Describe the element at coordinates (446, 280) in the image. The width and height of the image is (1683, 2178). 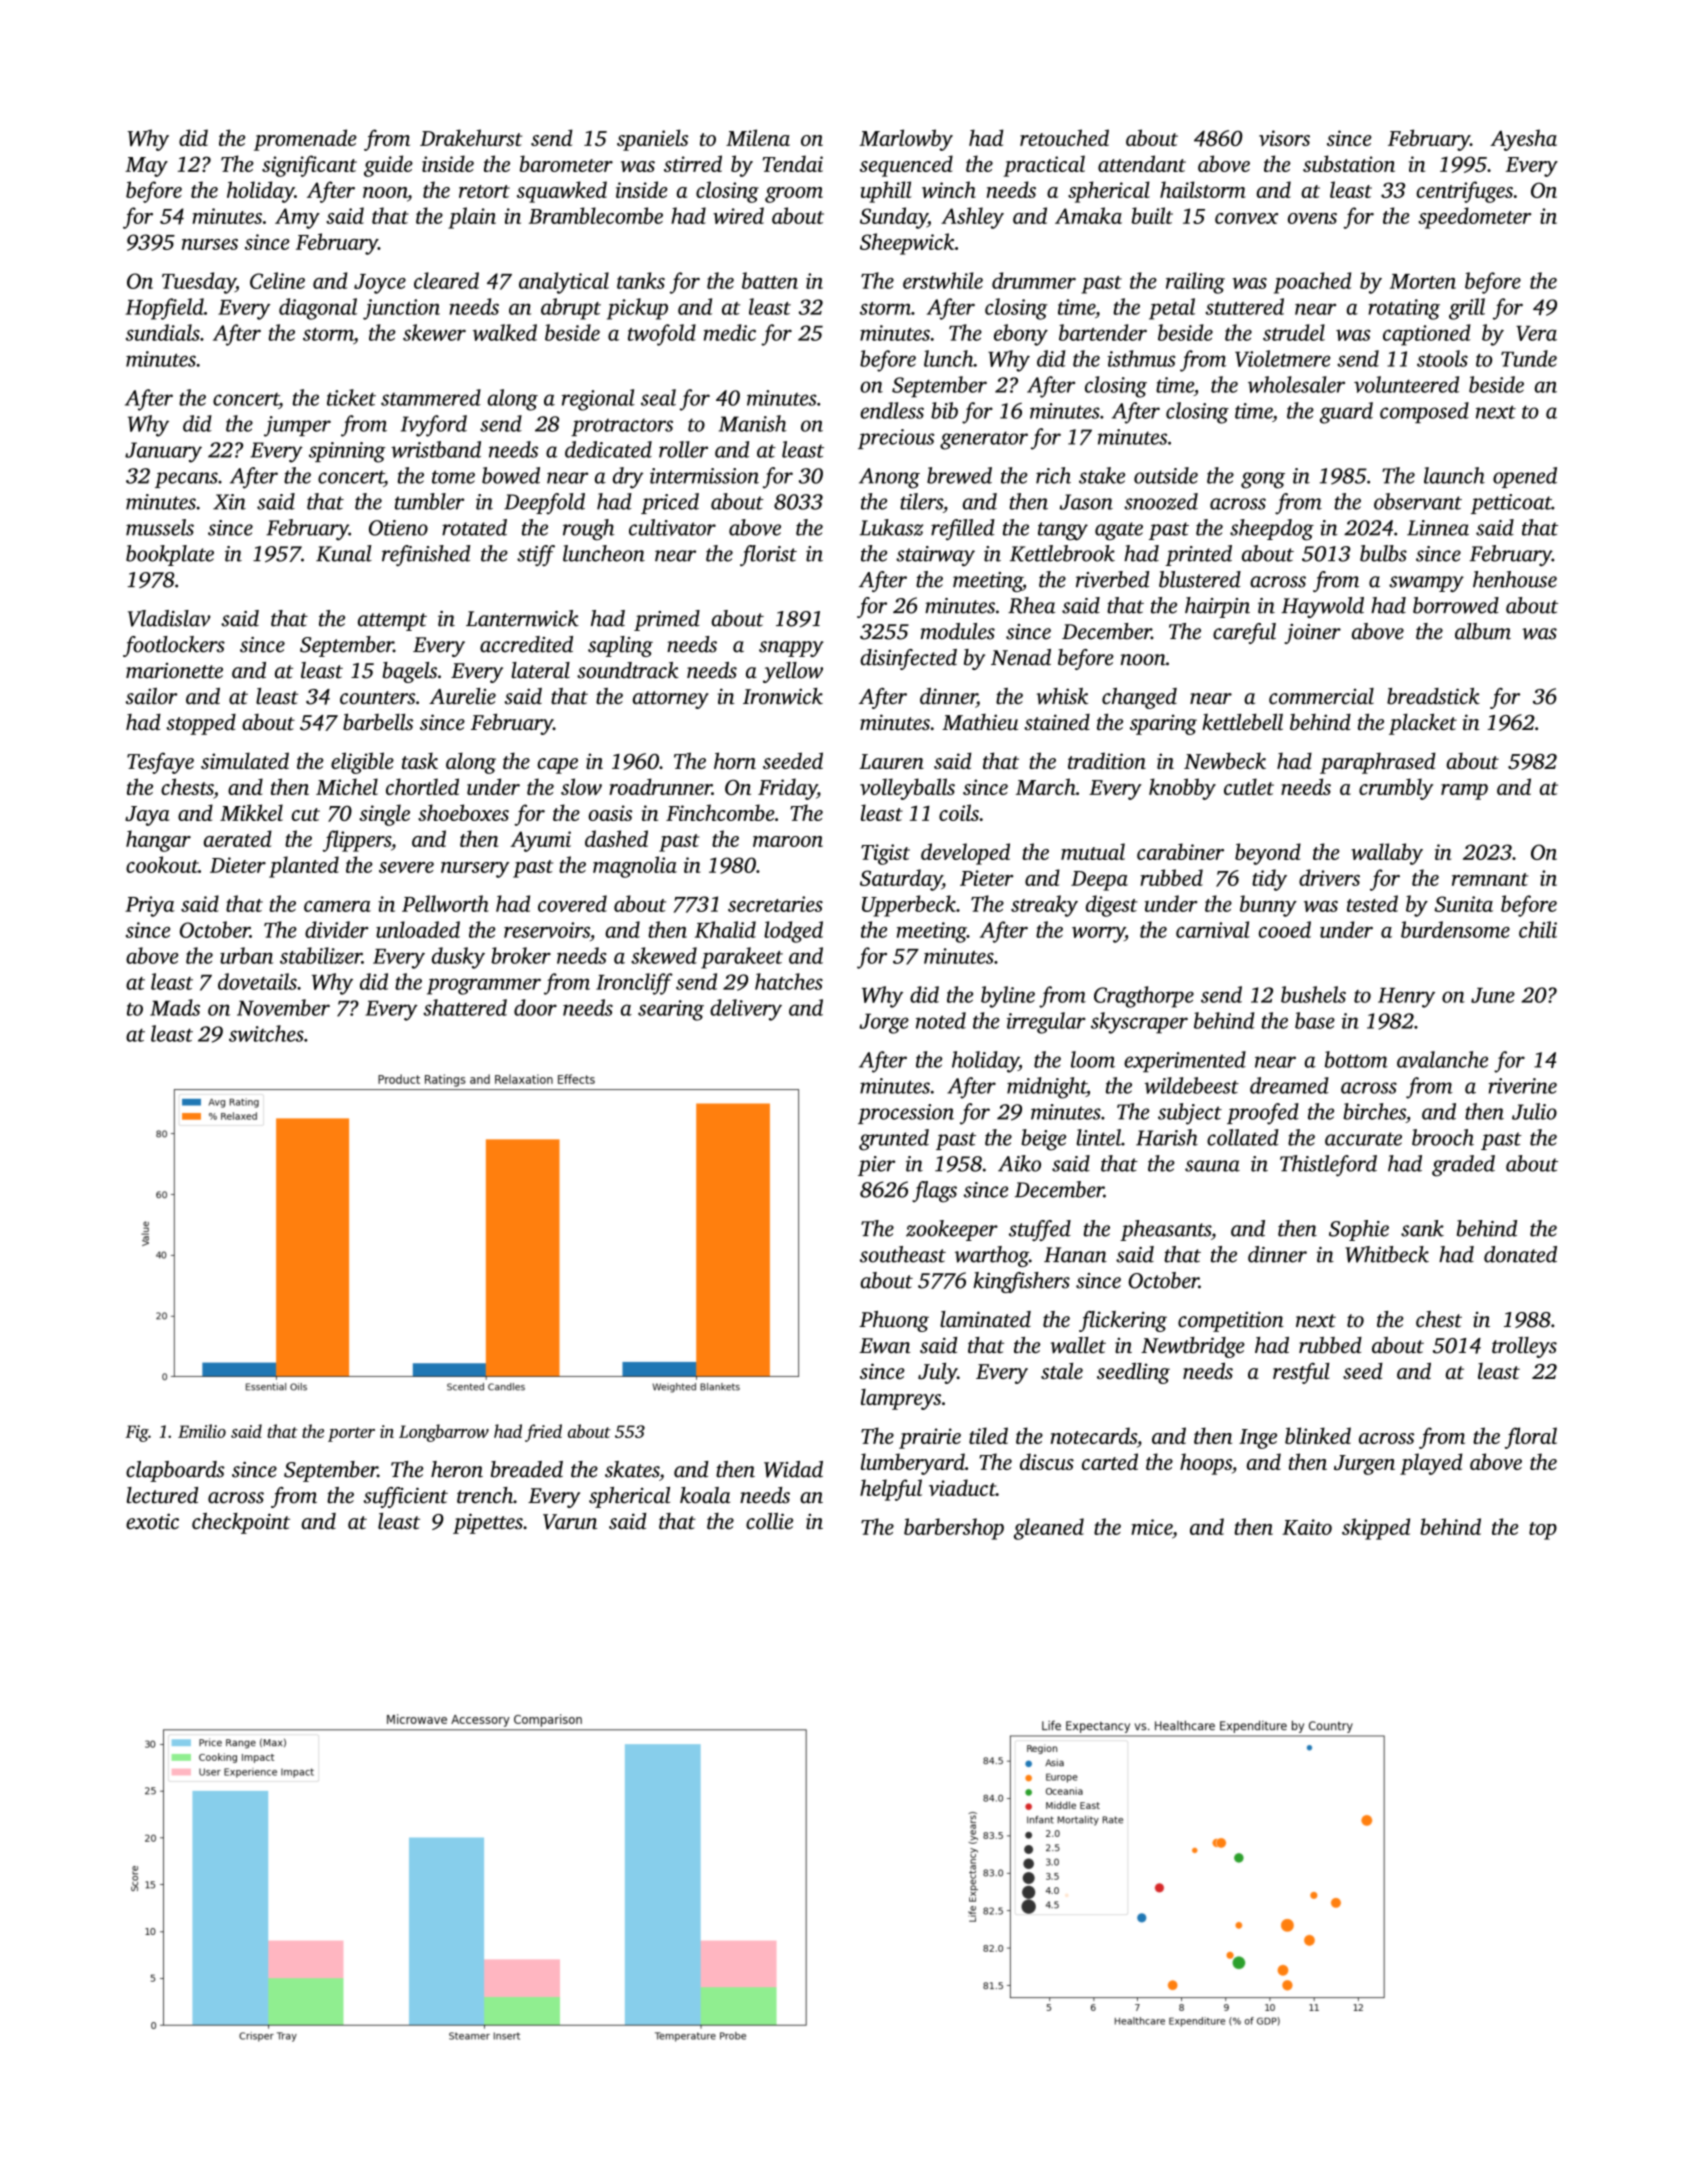
I see `cleared` at that location.
